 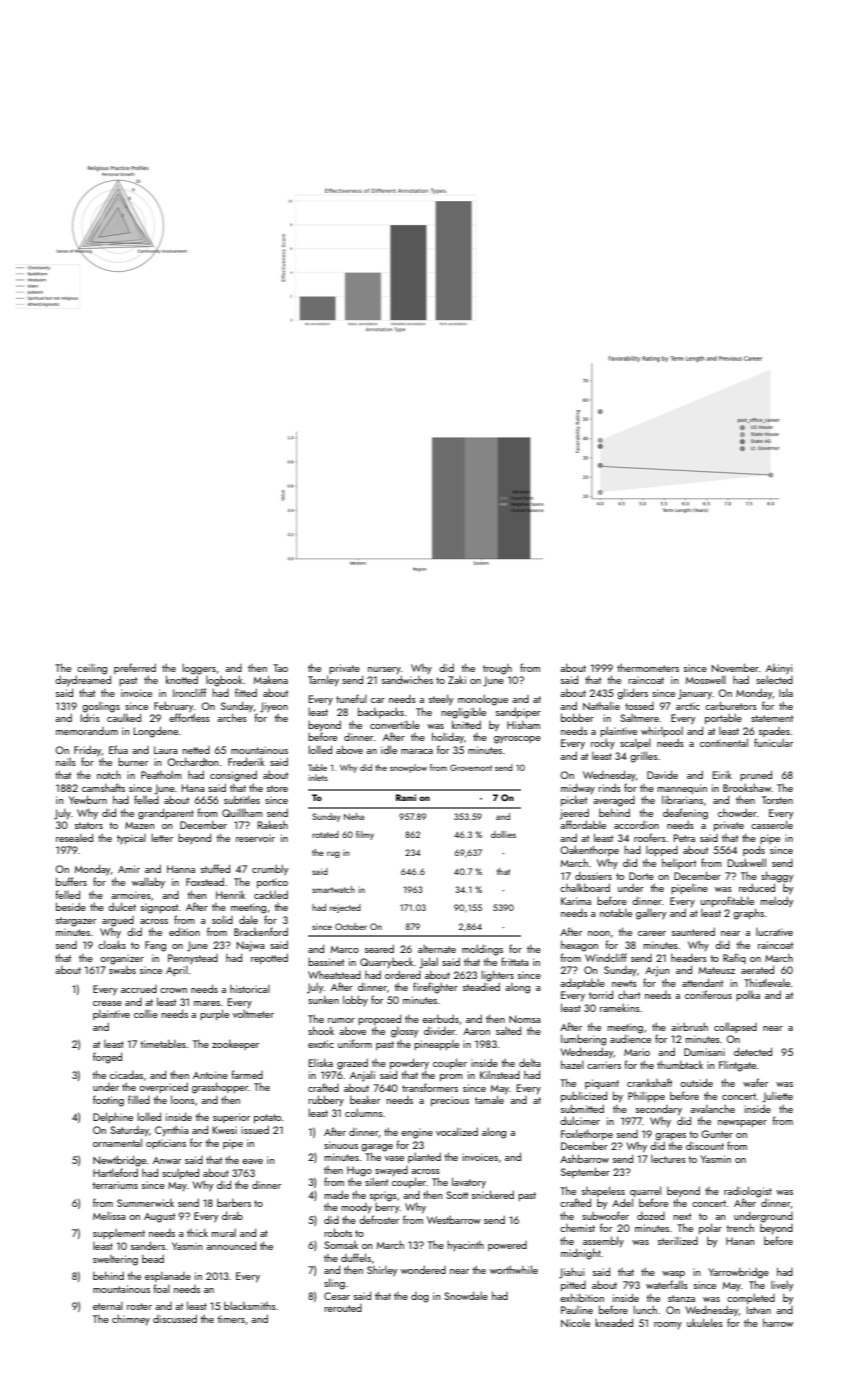 I want to click on newts, so click(x=624, y=983).
